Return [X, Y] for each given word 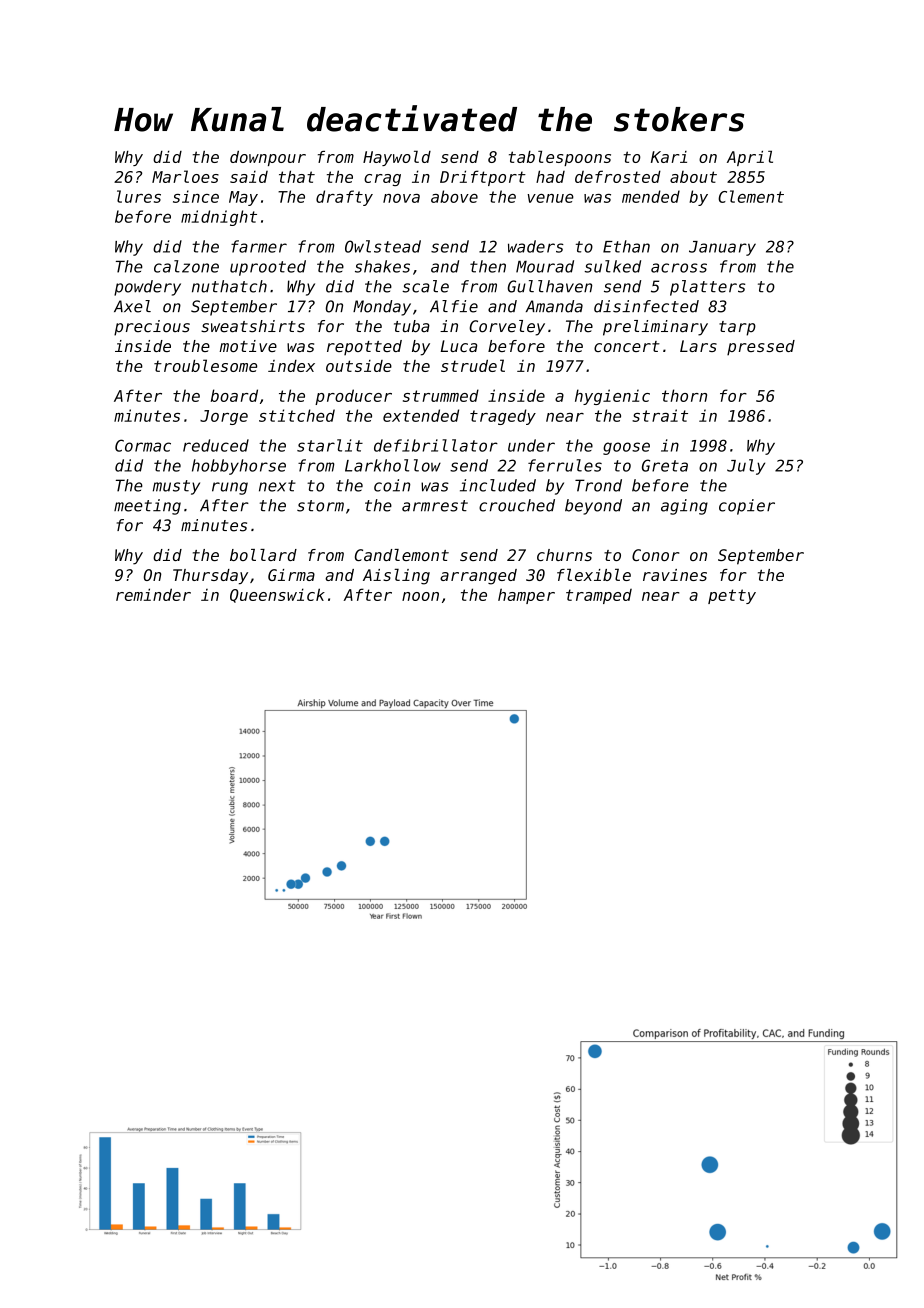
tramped [599, 596]
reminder [153, 594]
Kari [669, 157]
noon [420, 596]
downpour [268, 158]
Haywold [397, 158]
